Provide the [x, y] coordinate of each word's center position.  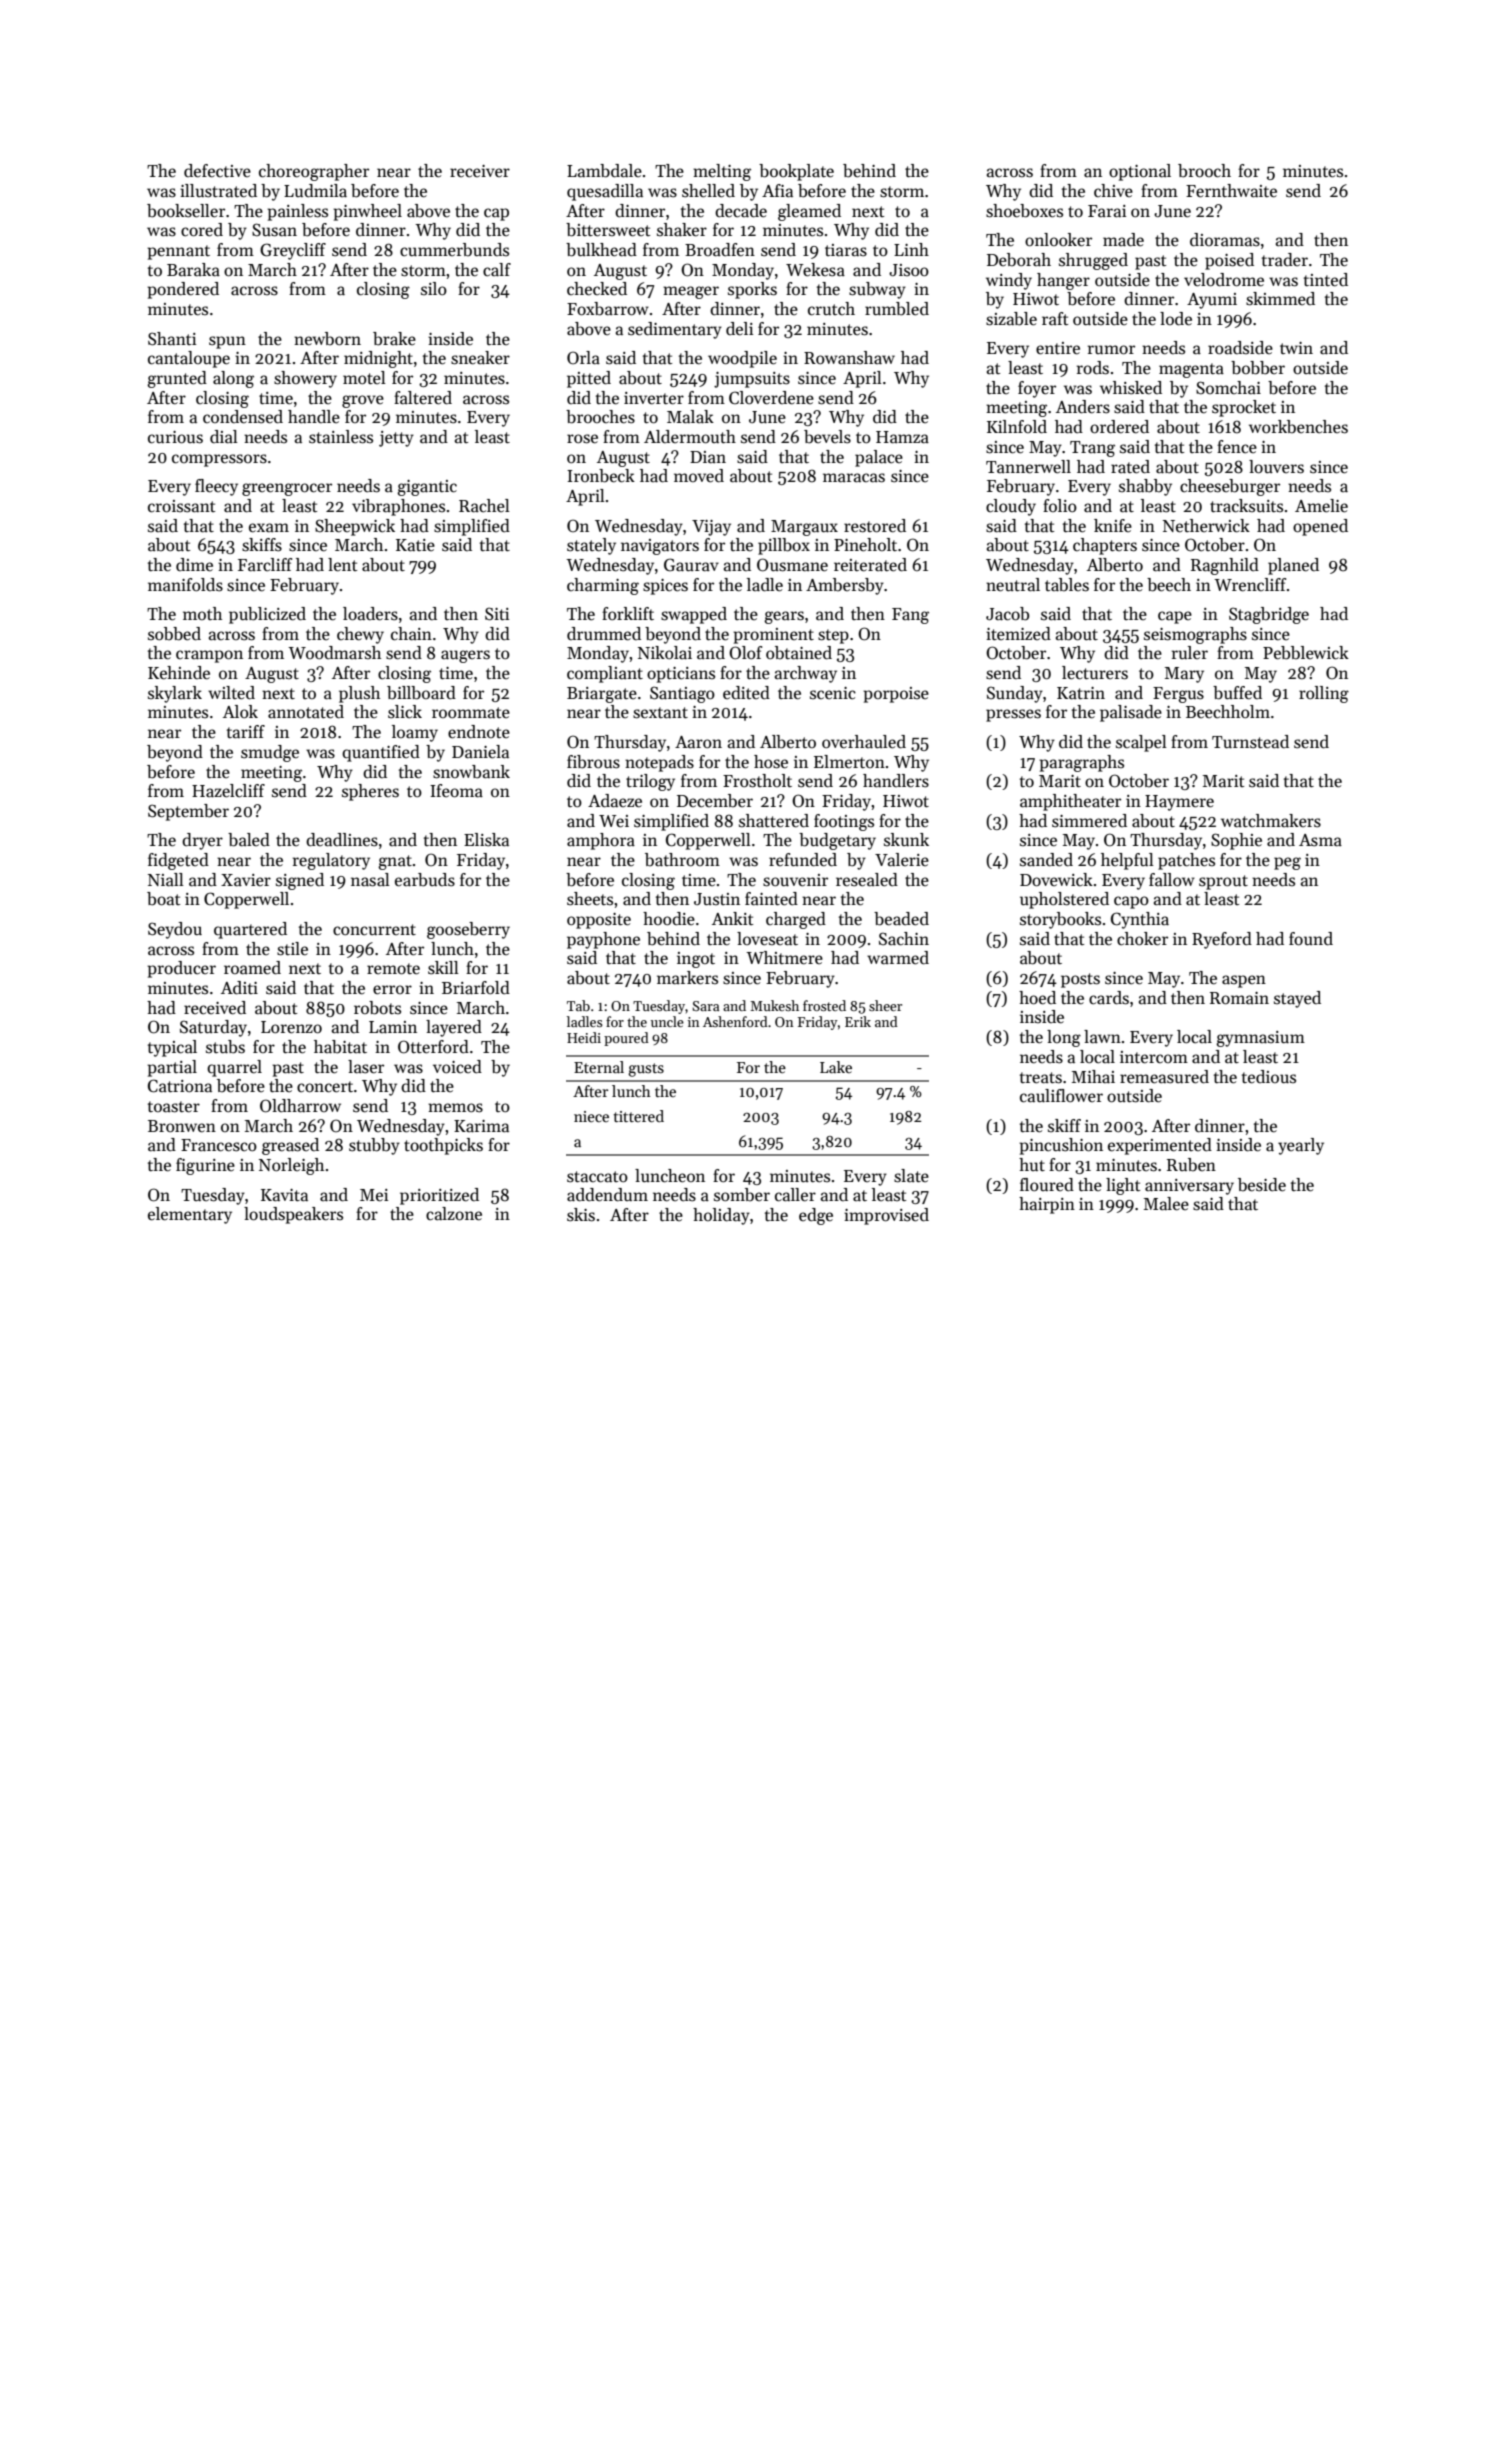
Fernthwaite [1231, 191]
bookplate [796, 172]
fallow [1172, 880]
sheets [590, 899]
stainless [341, 437]
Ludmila [315, 191]
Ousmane [792, 565]
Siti [497, 614]
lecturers [1095, 673]
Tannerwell [1028, 467]
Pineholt [865, 545]
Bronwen [182, 1126]
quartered [250, 930]
